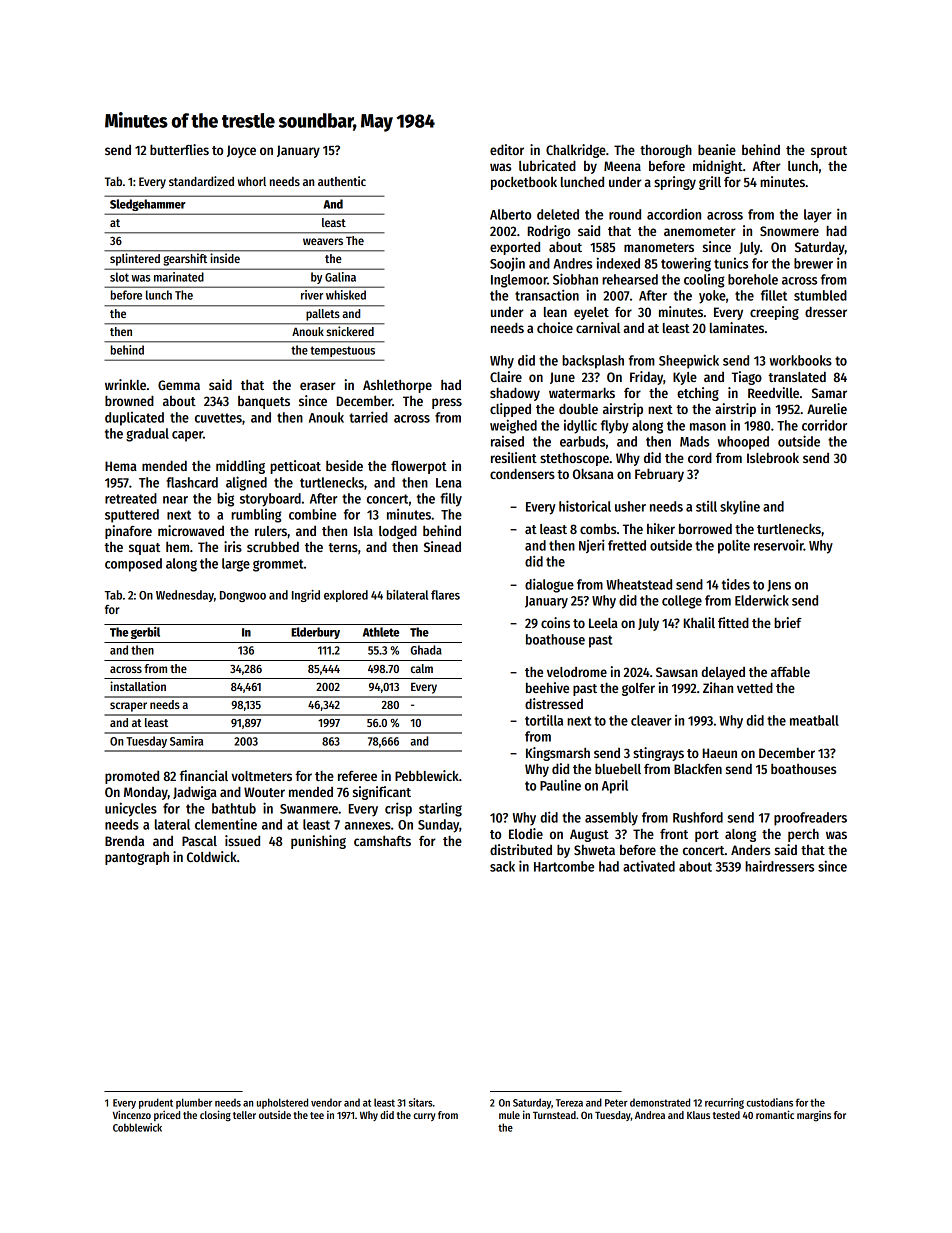 This screenshot has height=1233, width=952. What do you see at coordinates (382, 840) in the screenshot?
I see `camshafts` at bounding box center [382, 840].
